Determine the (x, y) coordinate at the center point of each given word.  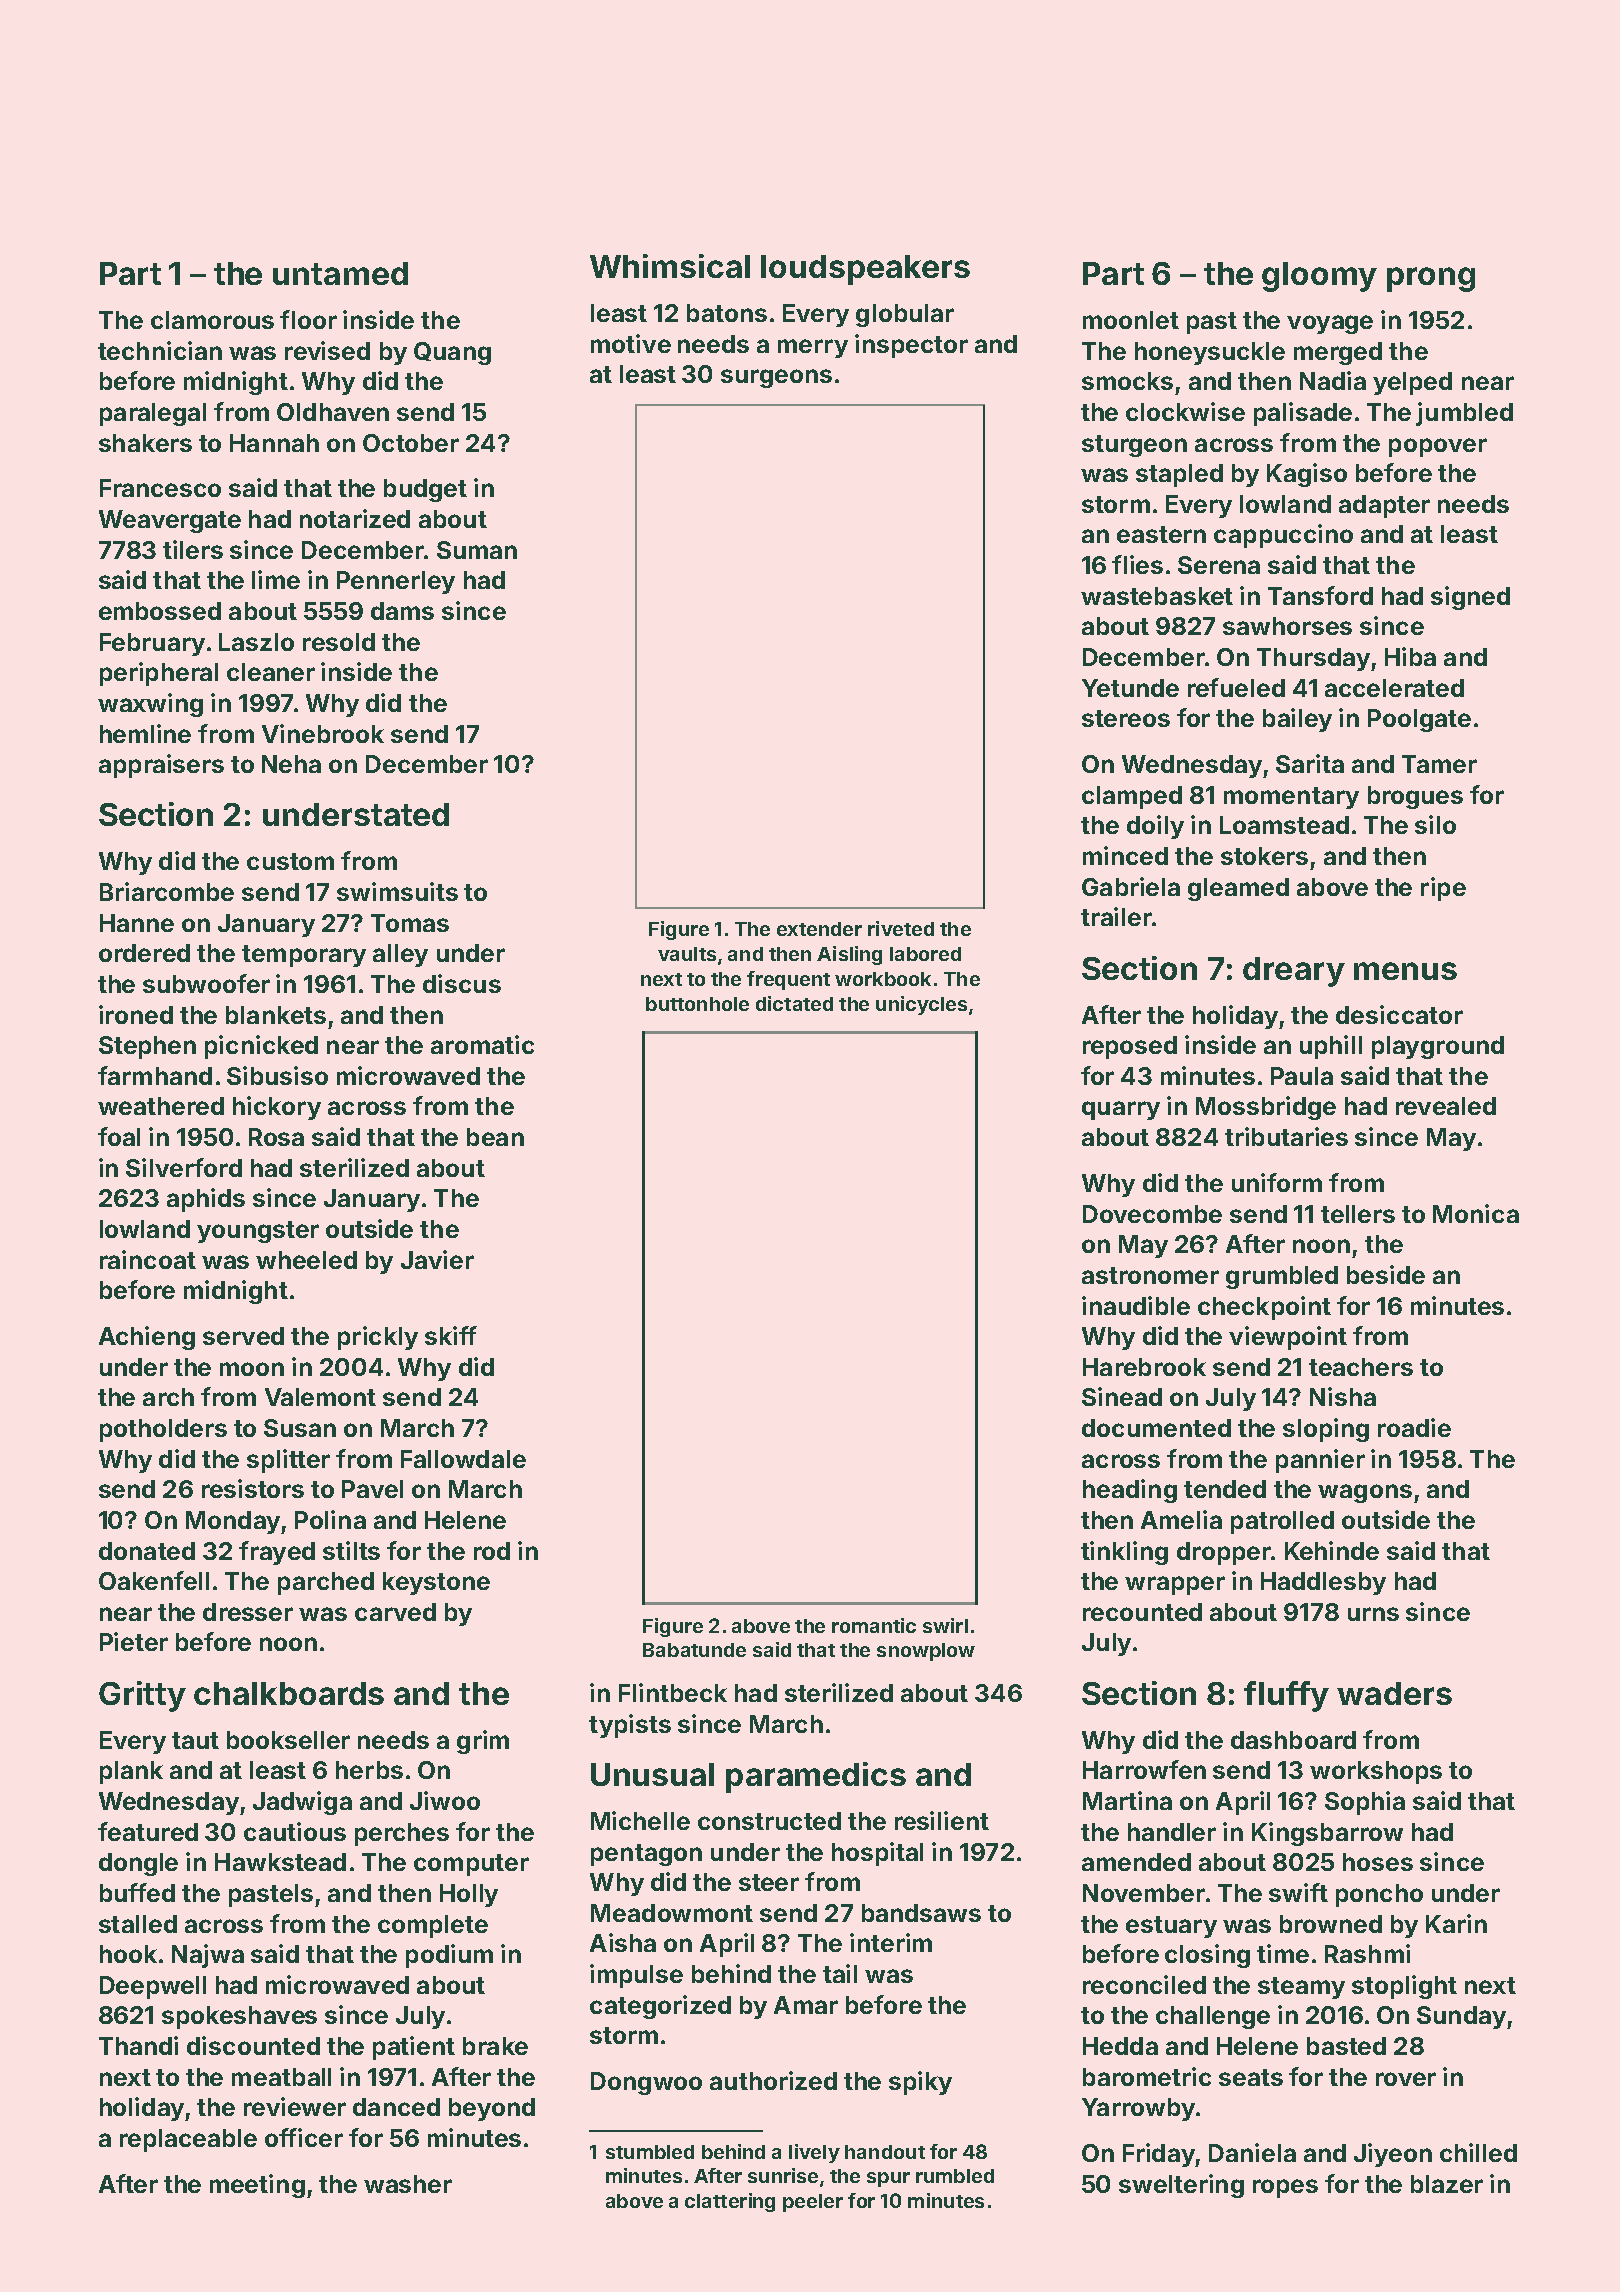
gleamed (1238, 889)
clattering (730, 2202)
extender (819, 929)
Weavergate (170, 521)
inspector (911, 346)
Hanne (137, 923)
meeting (257, 2186)
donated (147, 1551)
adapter (1384, 506)
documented (1156, 1428)
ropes (1285, 2188)
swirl (945, 1625)
